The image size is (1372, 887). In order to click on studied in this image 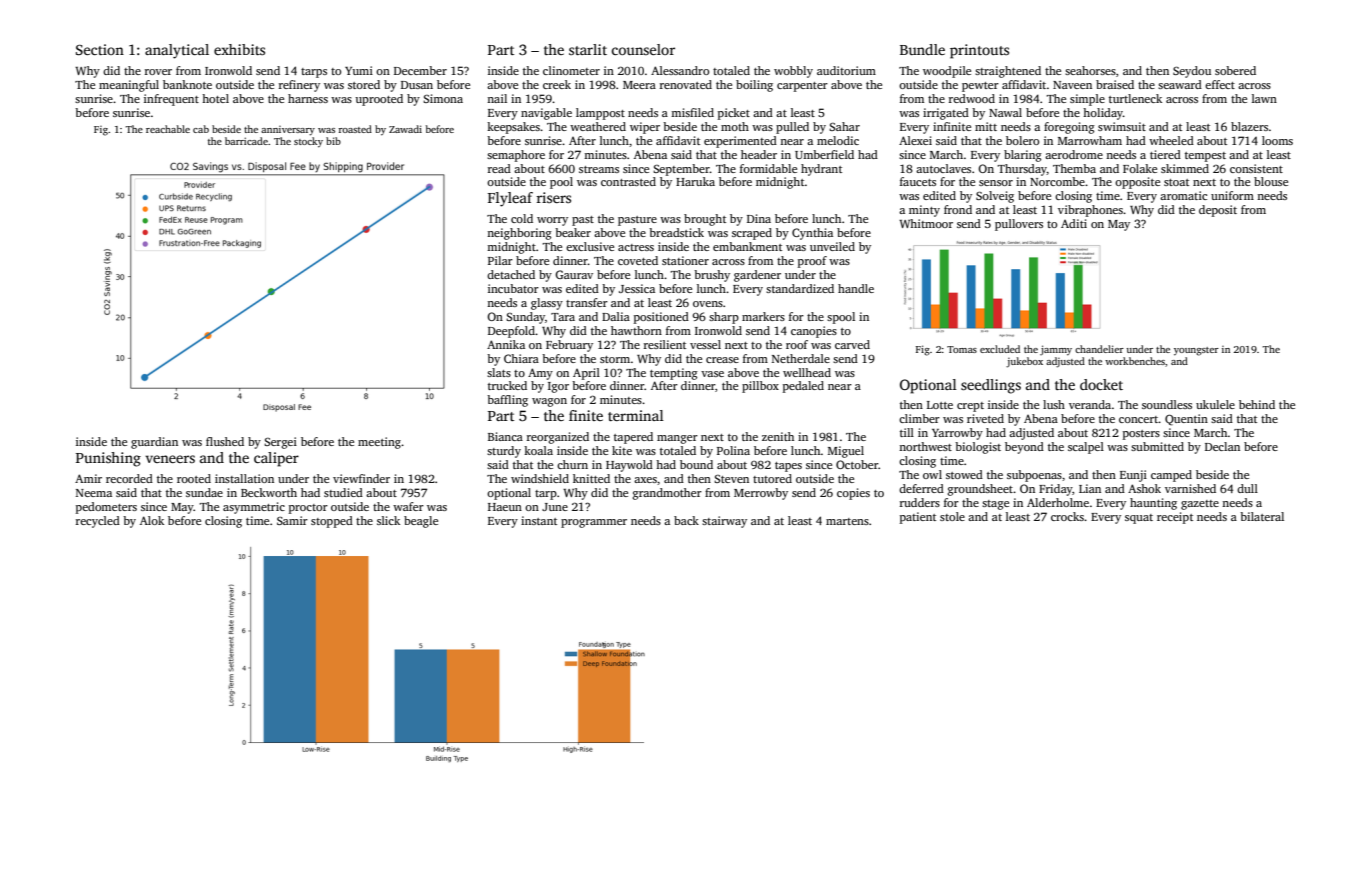, I will do `click(343, 492)`.
